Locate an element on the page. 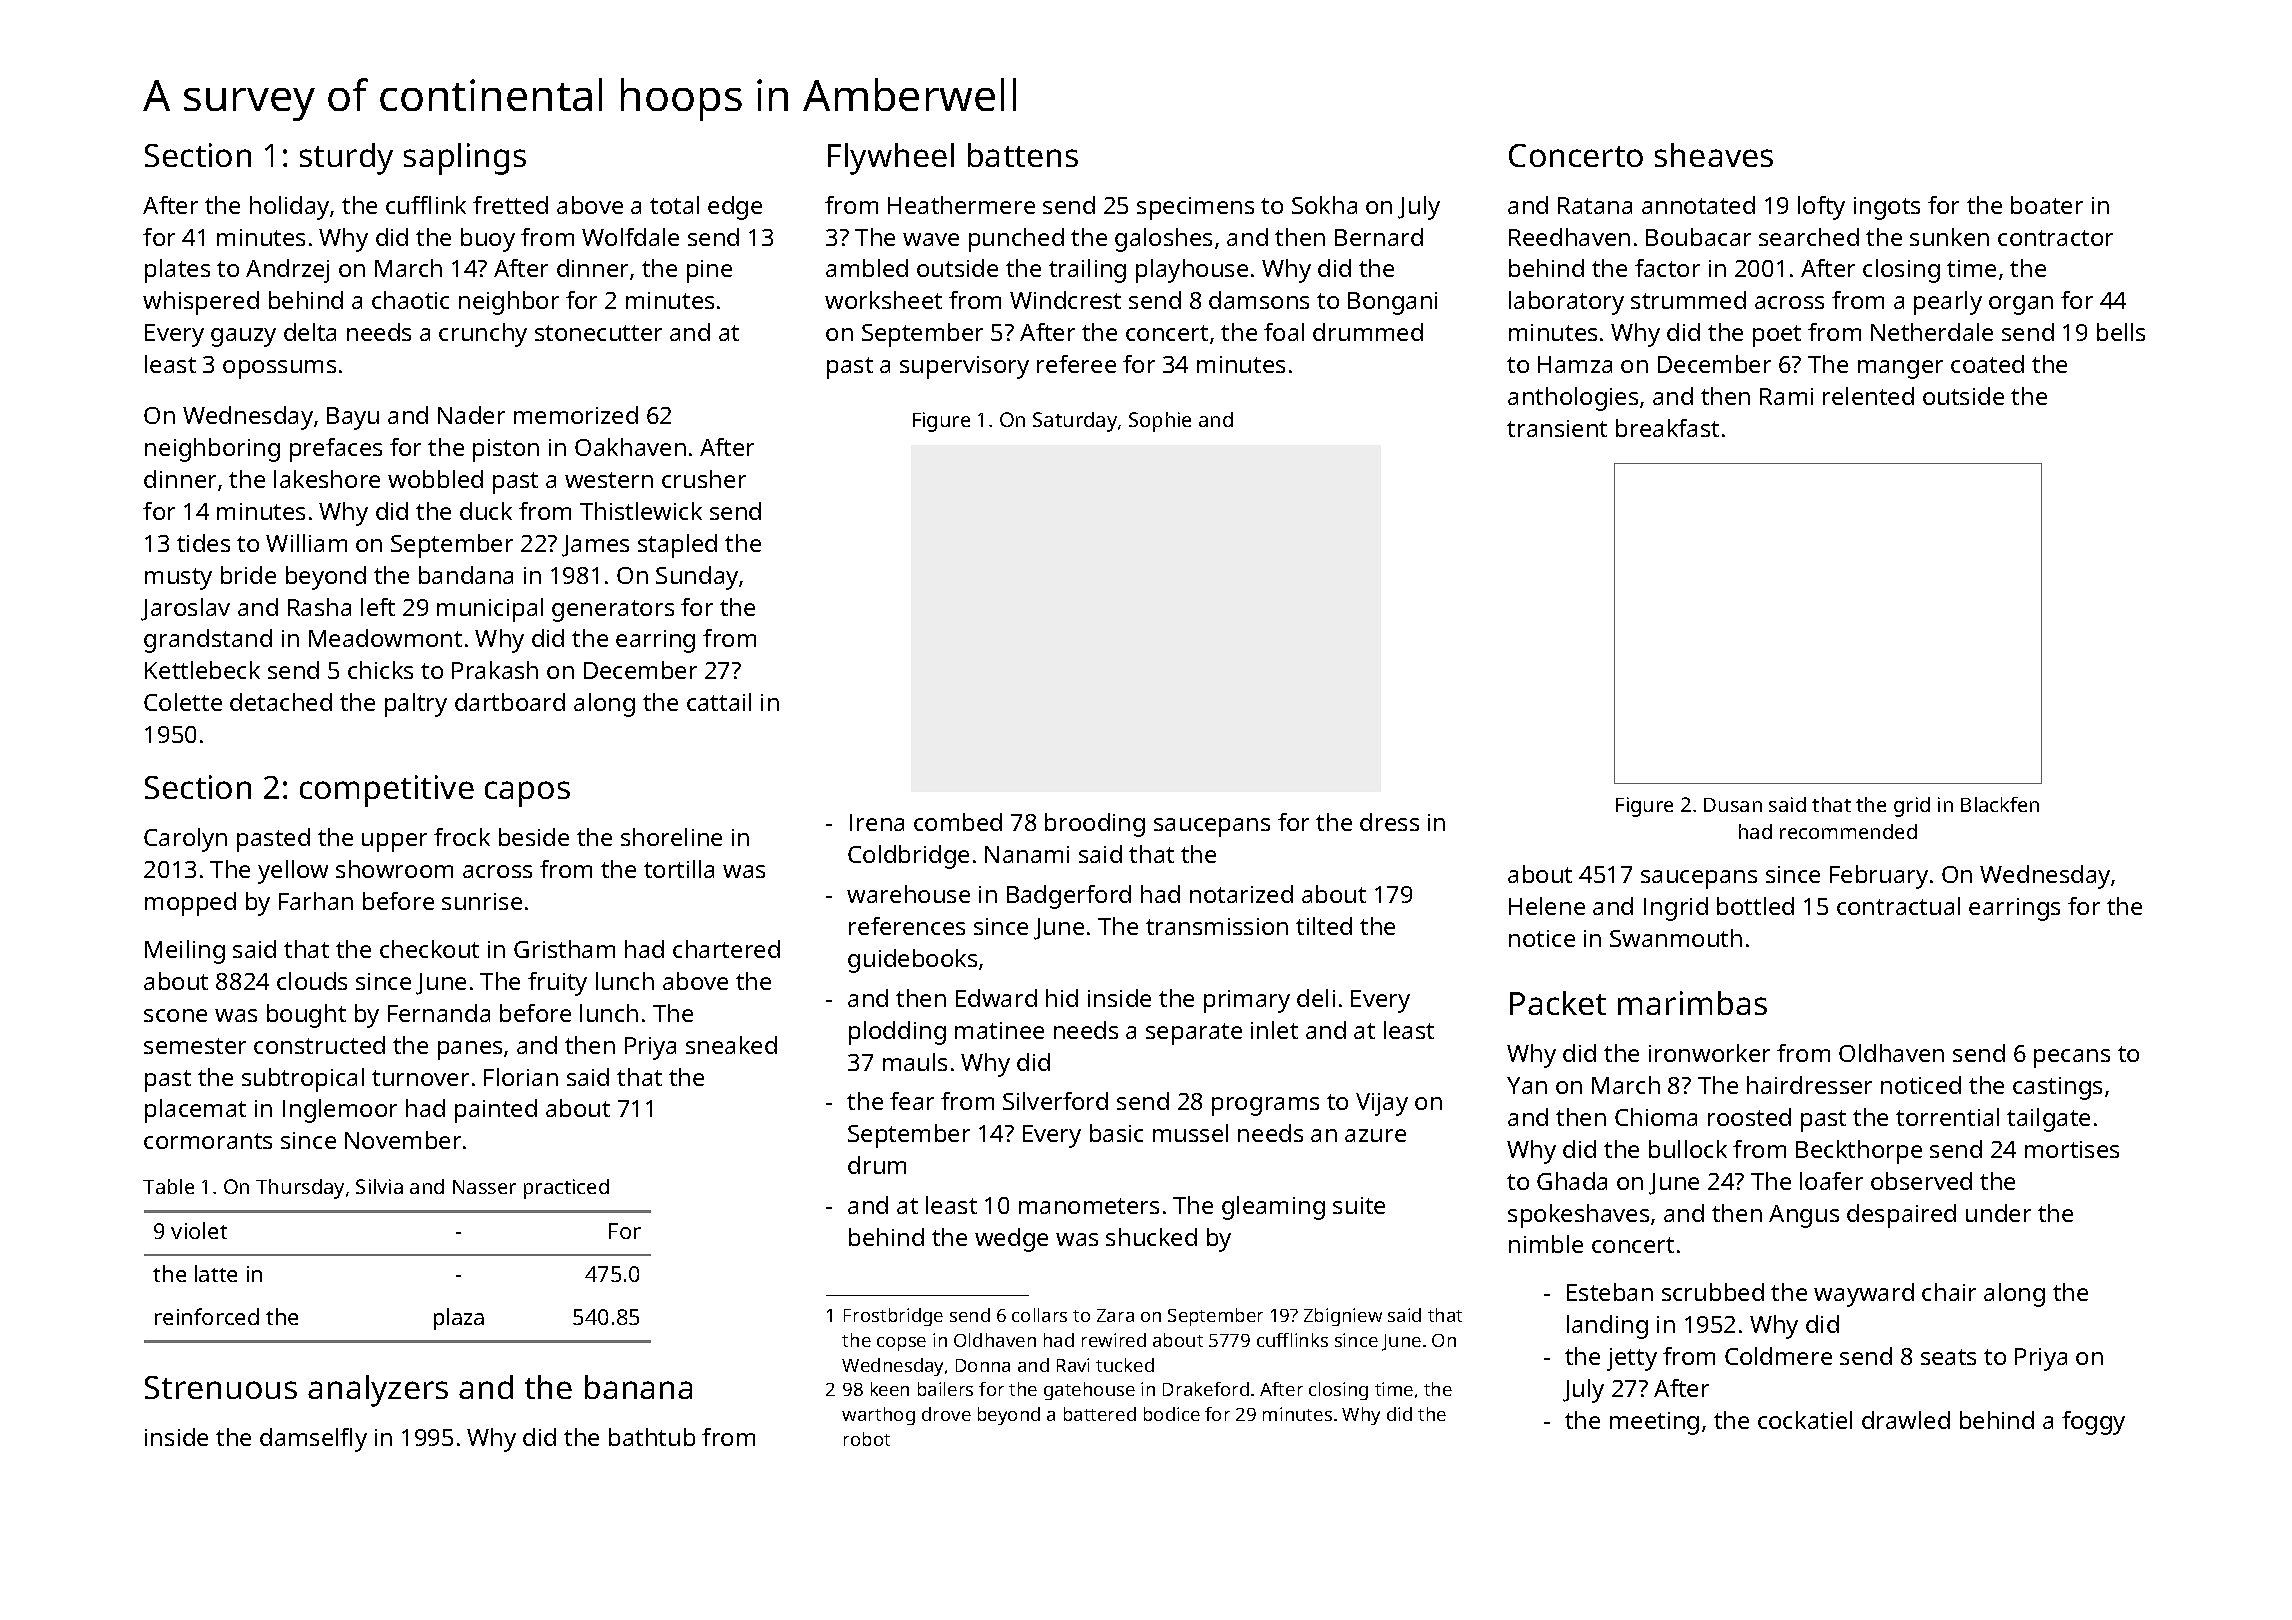 The image size is (2292, 1620). paltry is located at coordinates (416, 705).
